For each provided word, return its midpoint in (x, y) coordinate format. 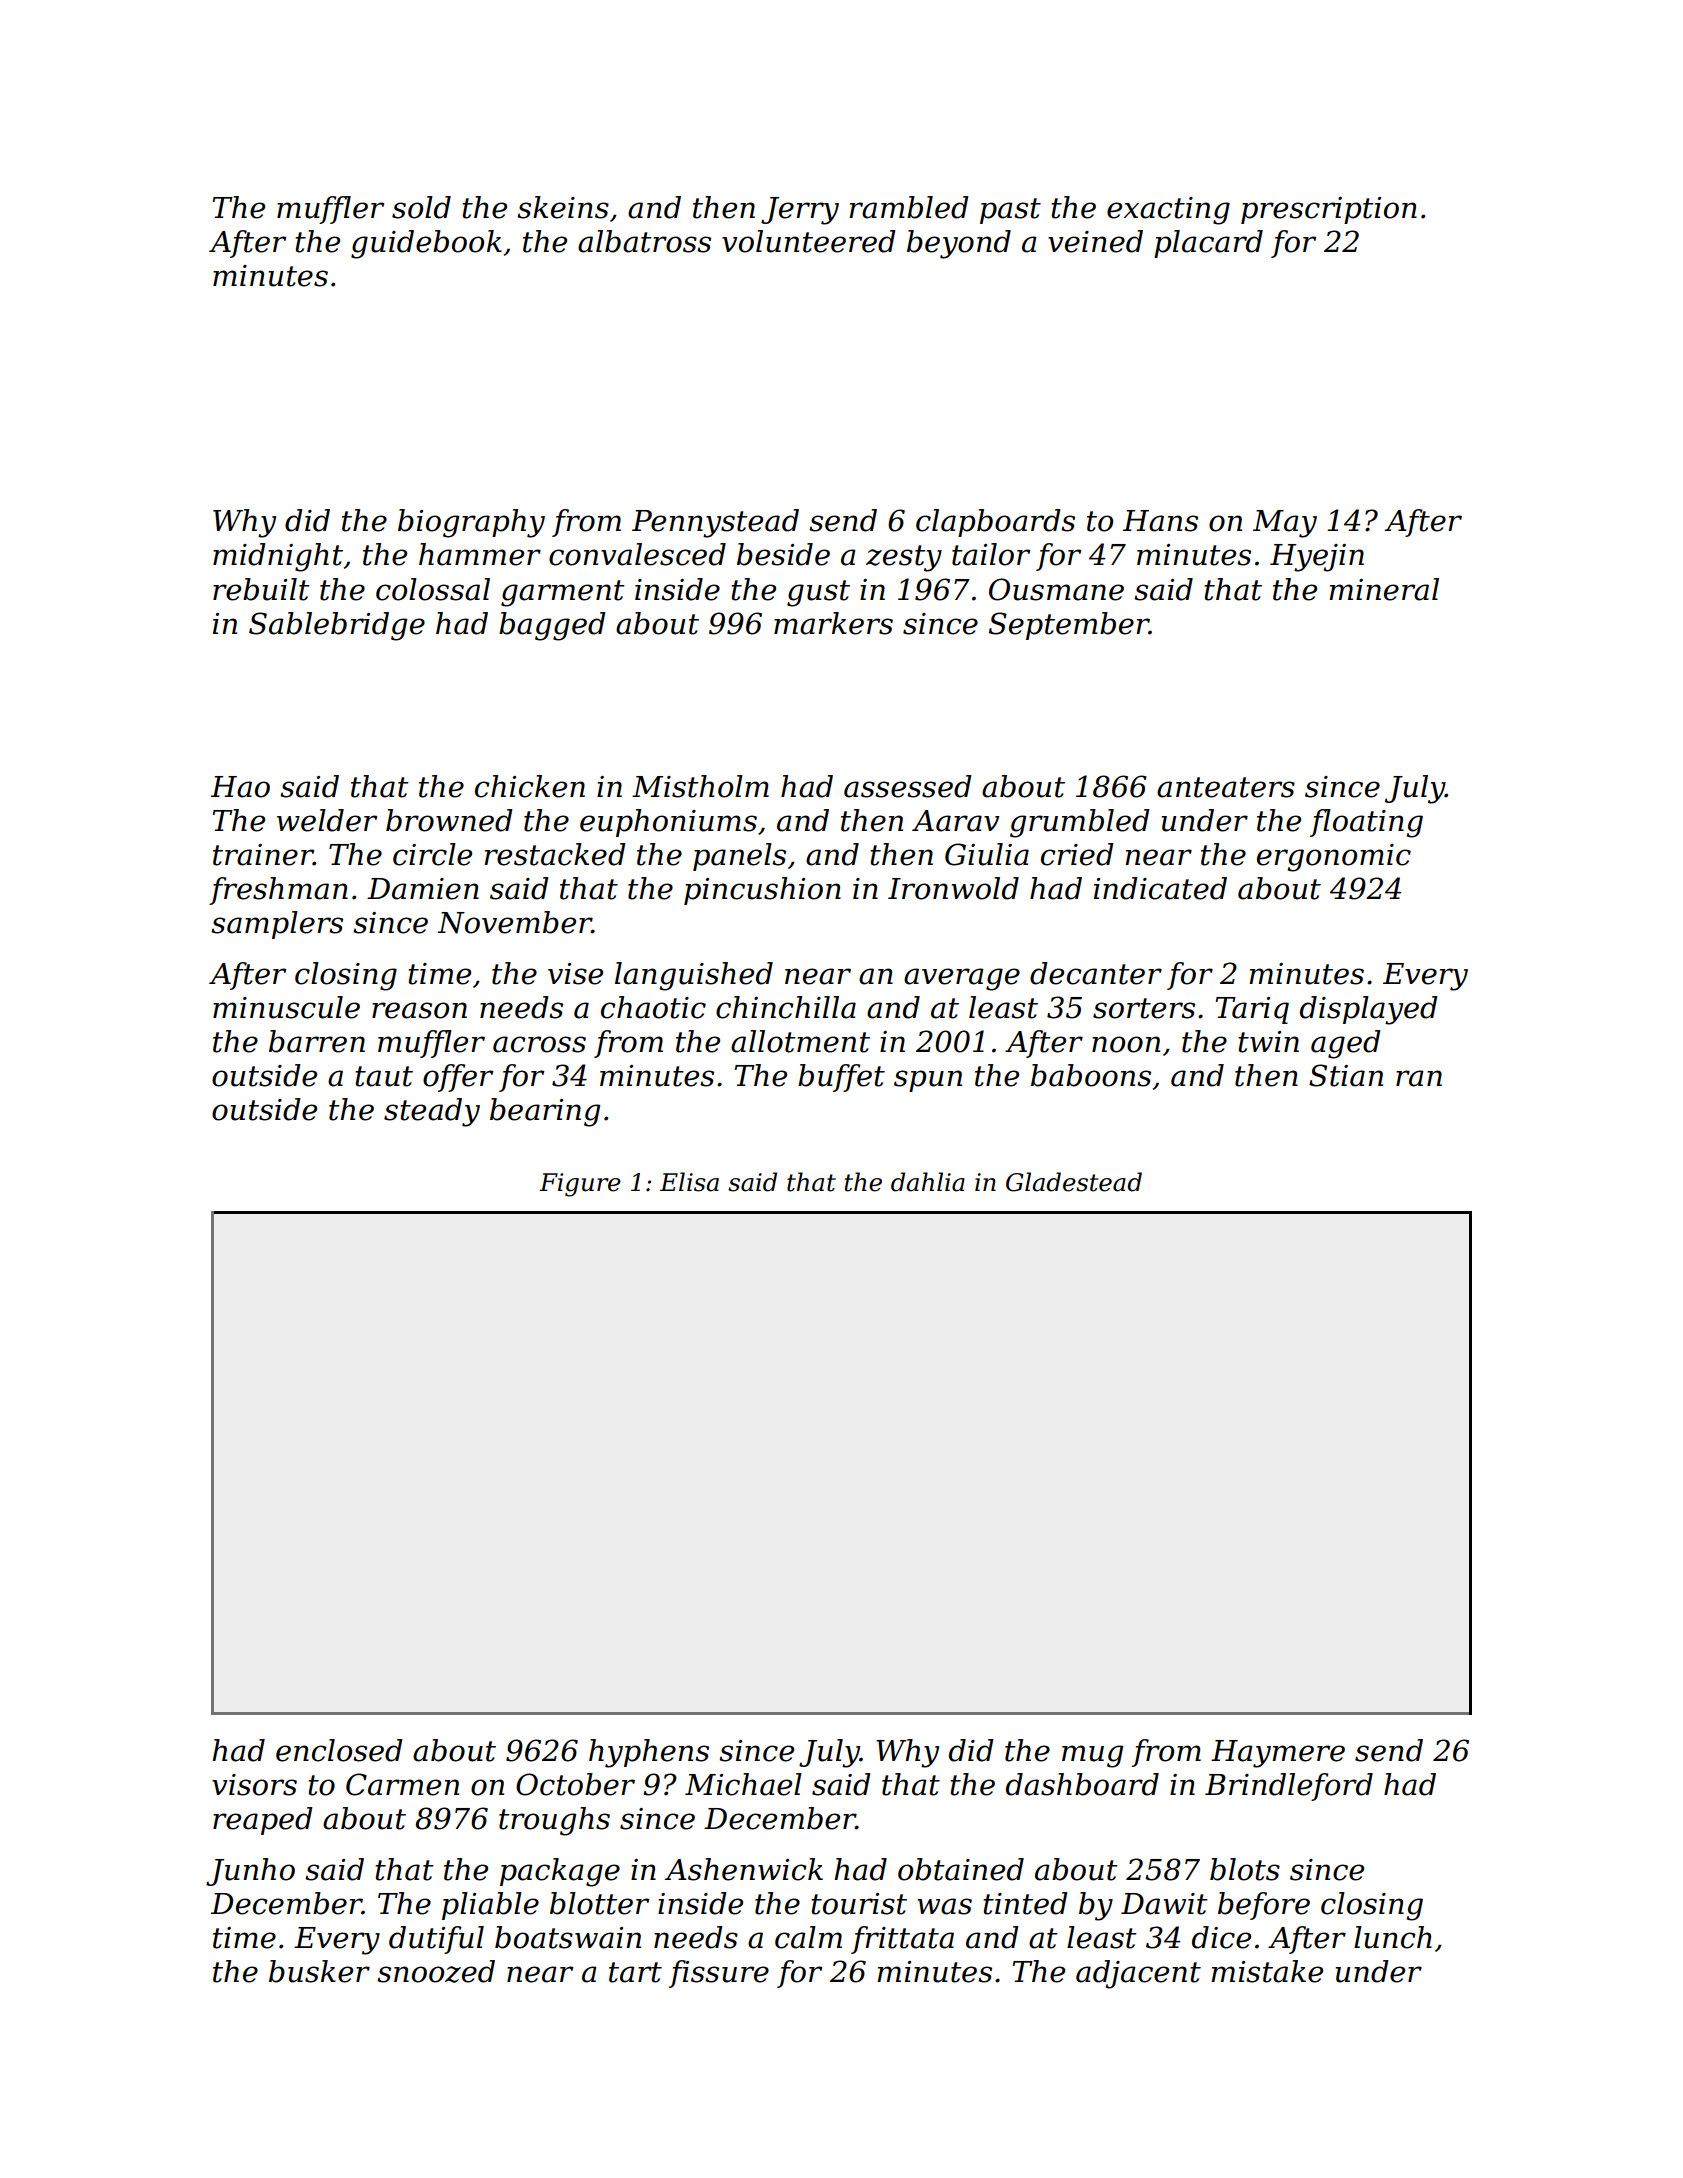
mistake (1267, 1971)
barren (317, 1041)
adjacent (1138, 1974)
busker (319, 1971)
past (1010, 211)
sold (421, 207)
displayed (1369, 1010)
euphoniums (668, 823)
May (1285, 524)
